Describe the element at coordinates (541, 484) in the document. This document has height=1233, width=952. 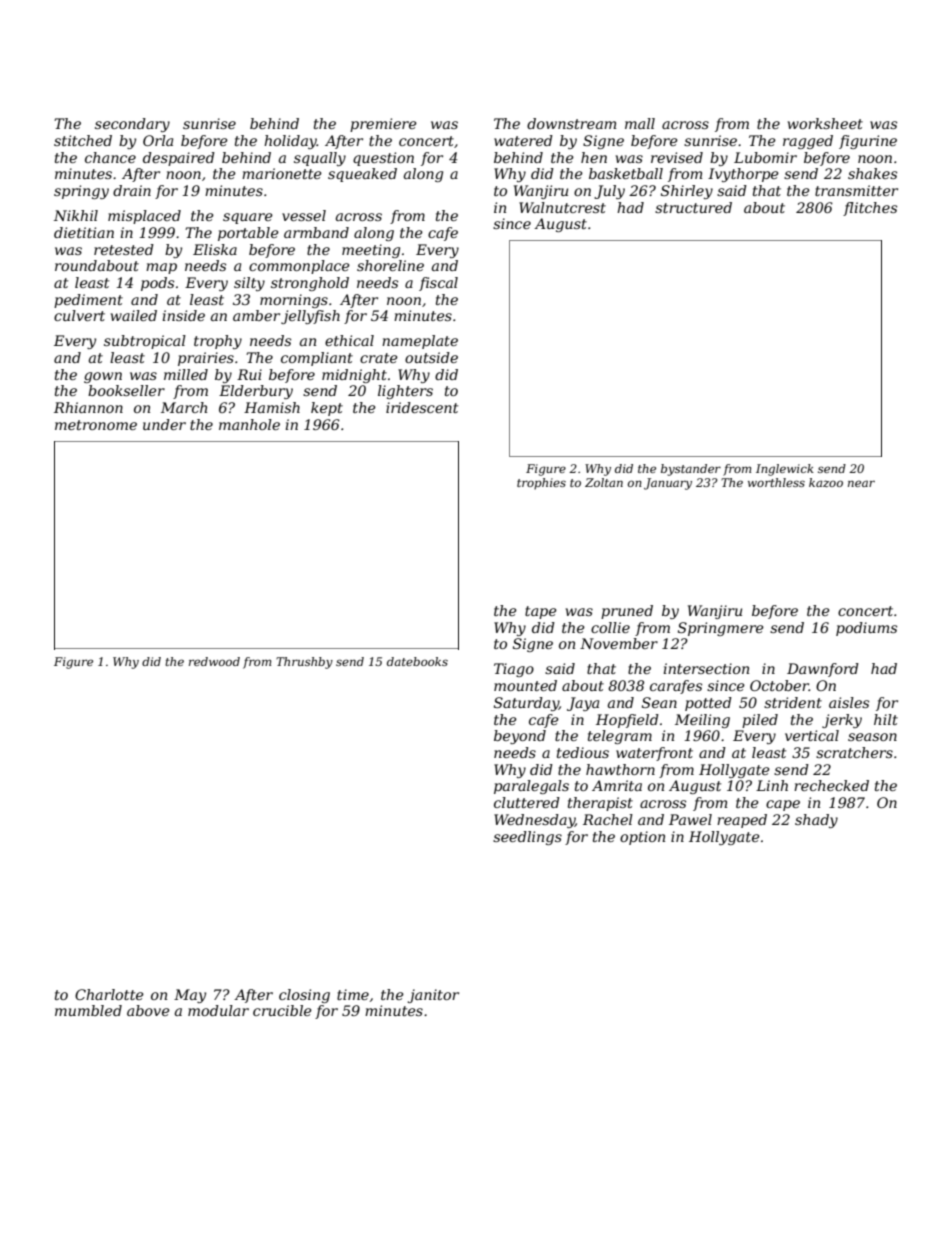
I see `trophies` at that location.
